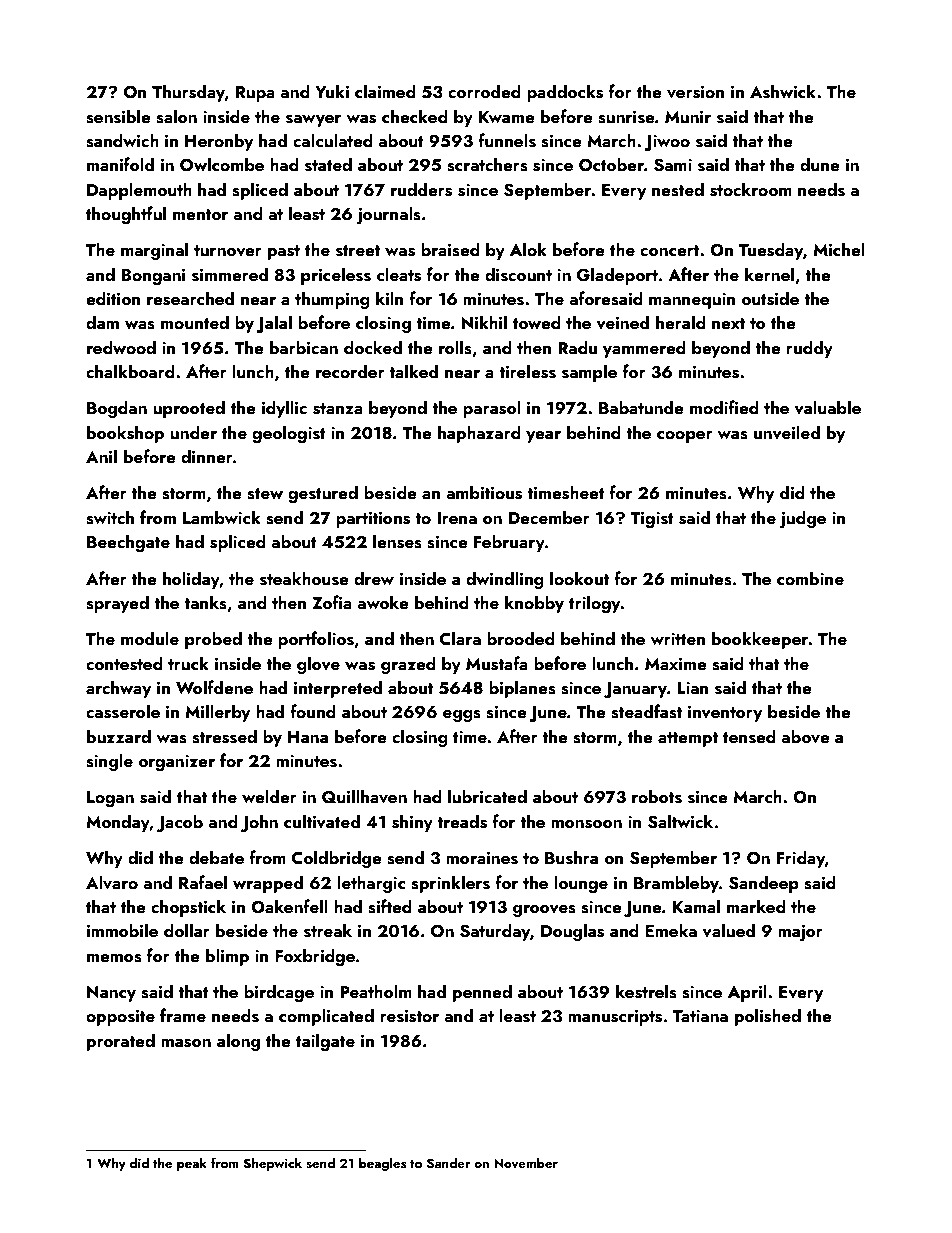 The height and width of the screenshot is (1233, 952). What do you see at coordinates (284, 409) in the screenshot?
I see `idyllic` at bounding box center [284, 409].
